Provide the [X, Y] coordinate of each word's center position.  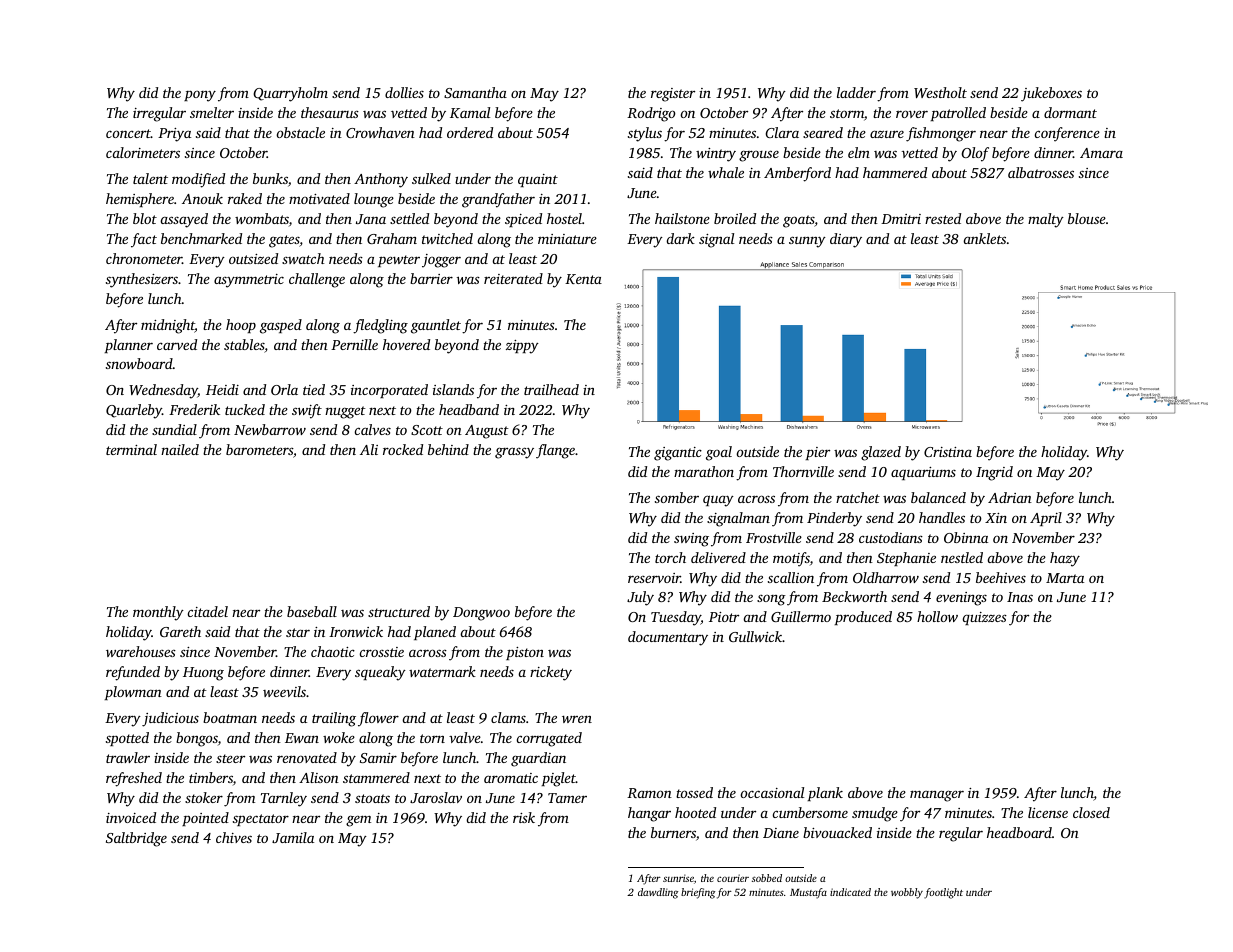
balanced [938, 497]
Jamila [293, 837]
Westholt [940, 92]
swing [691, 540]
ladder [856, 92]
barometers [259, 449]
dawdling [658, 893]
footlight [943, 893]
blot [145, 218]
